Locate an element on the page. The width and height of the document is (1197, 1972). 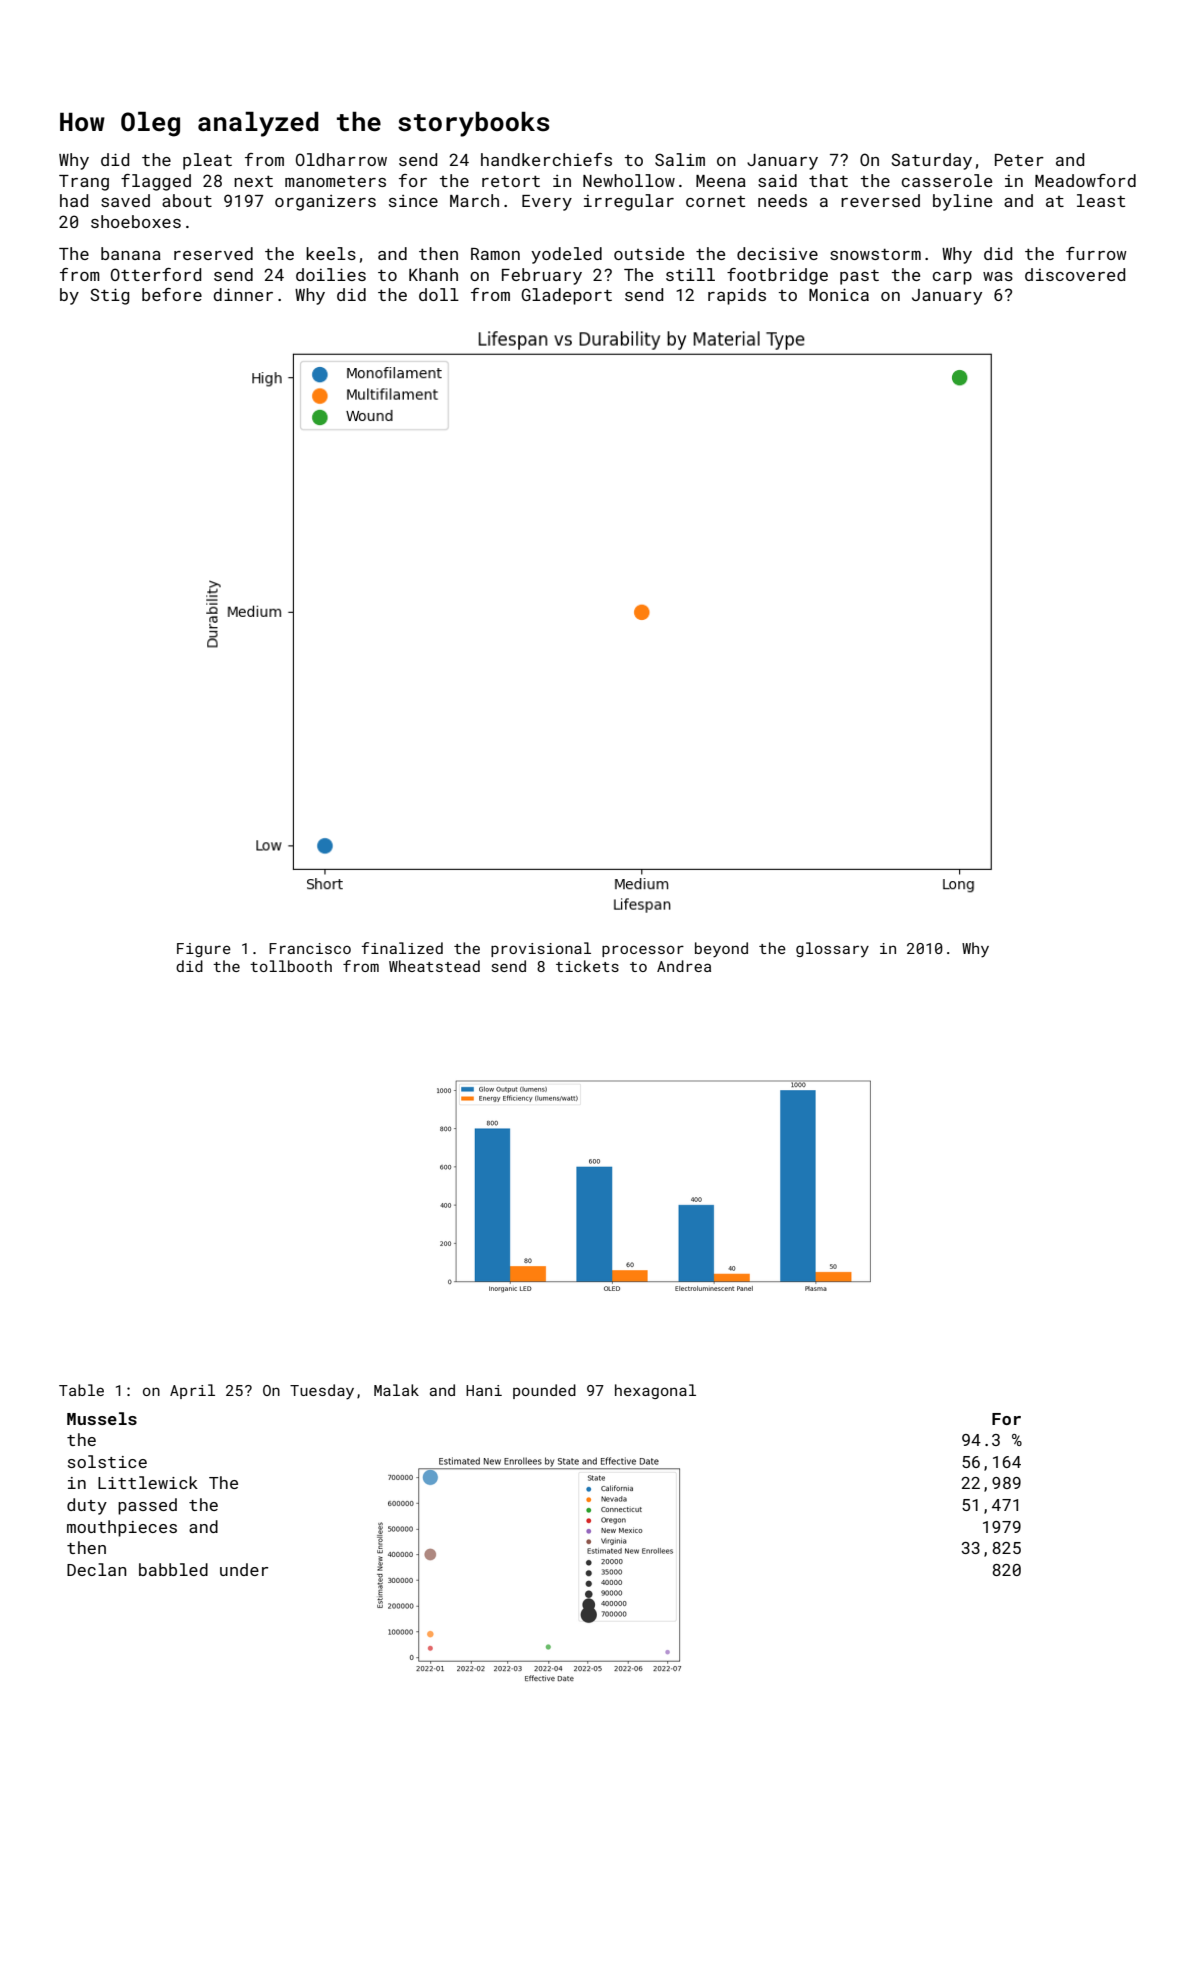
tickets is located at coordinates (587, 966).
